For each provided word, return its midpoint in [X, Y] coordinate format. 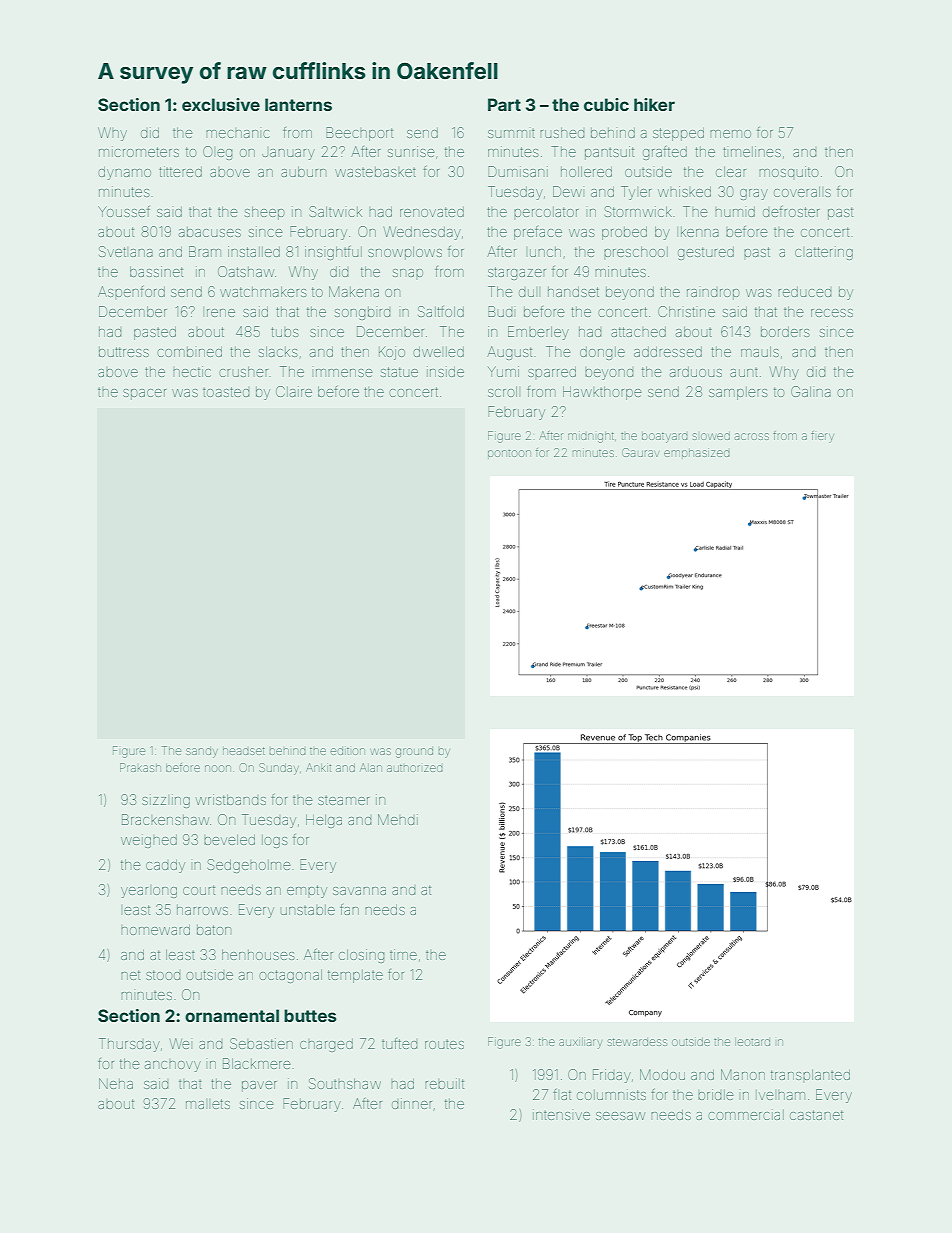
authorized [415, 768]
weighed [149, 841]
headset [244, 751]
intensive [561, 1114]
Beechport [359, 134]
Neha [116, 1083]
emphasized [697, 453]
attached [638, 332]
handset [573, 292]
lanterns [298, 104]
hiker [654, 104]
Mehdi [398, 819]
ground [414, 753]
